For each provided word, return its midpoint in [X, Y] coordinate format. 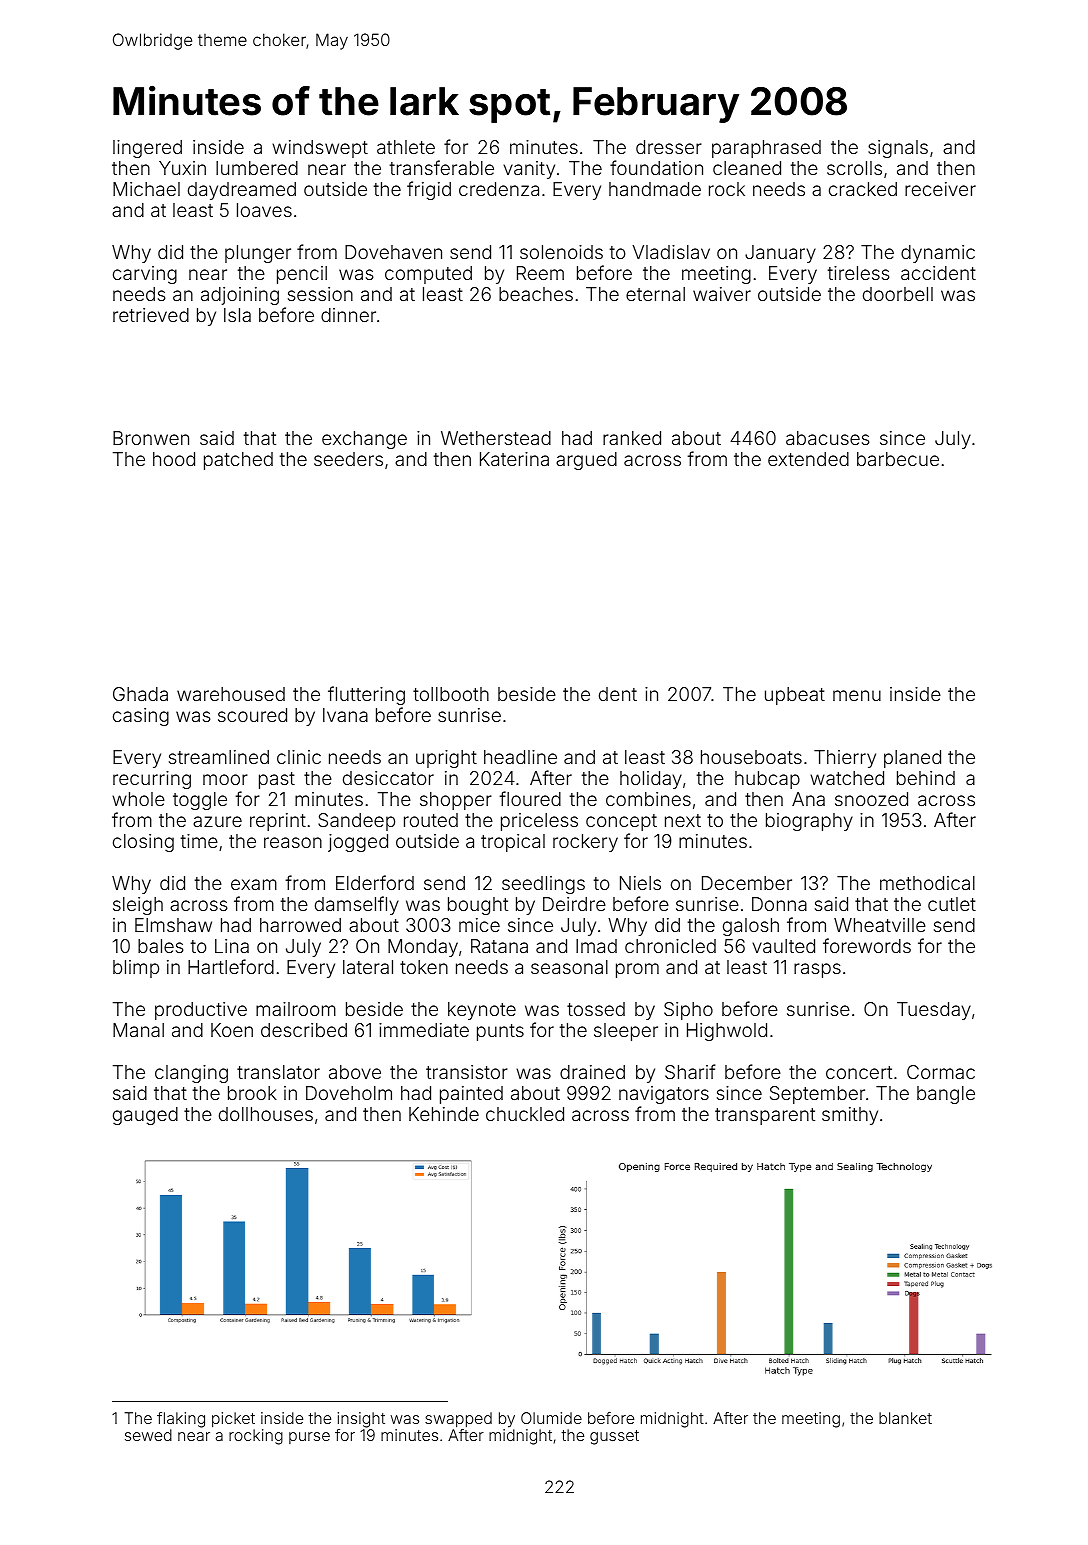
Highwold [727, 1032]
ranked [632, 438]
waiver [722, 294]
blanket [905, 1418]
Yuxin [182, 168]
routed [431, 820]
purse [309, 1438]
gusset [614, 1437]
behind [926, 778]
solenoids [561, 252]
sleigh [138, 906]
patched [238, 461]
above [355, 1072]
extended [808, 459]
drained [592, 1072]
